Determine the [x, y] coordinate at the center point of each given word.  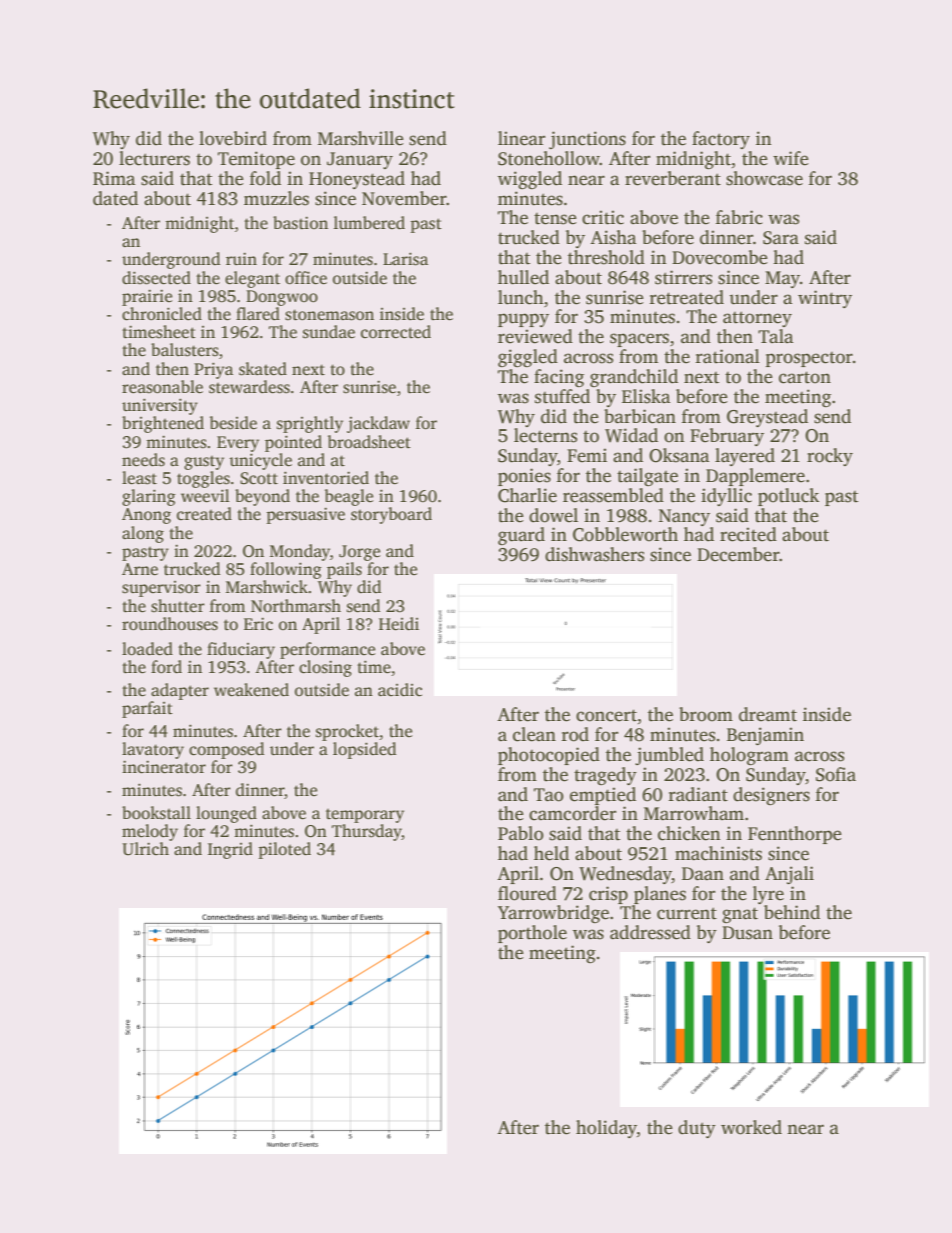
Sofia [836, 774]
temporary [365, 815]
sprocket [347, 732]
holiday [606, 1129]
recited [748, 534]
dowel [553, 515]
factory [721, 140]
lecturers [154, 158]
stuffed [562, 396]
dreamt [768, 714]
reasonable [162, 387]
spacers [639, 340]
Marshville [361, 138]
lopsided [365, 750]
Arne [140, 569]
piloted [284, 850]
